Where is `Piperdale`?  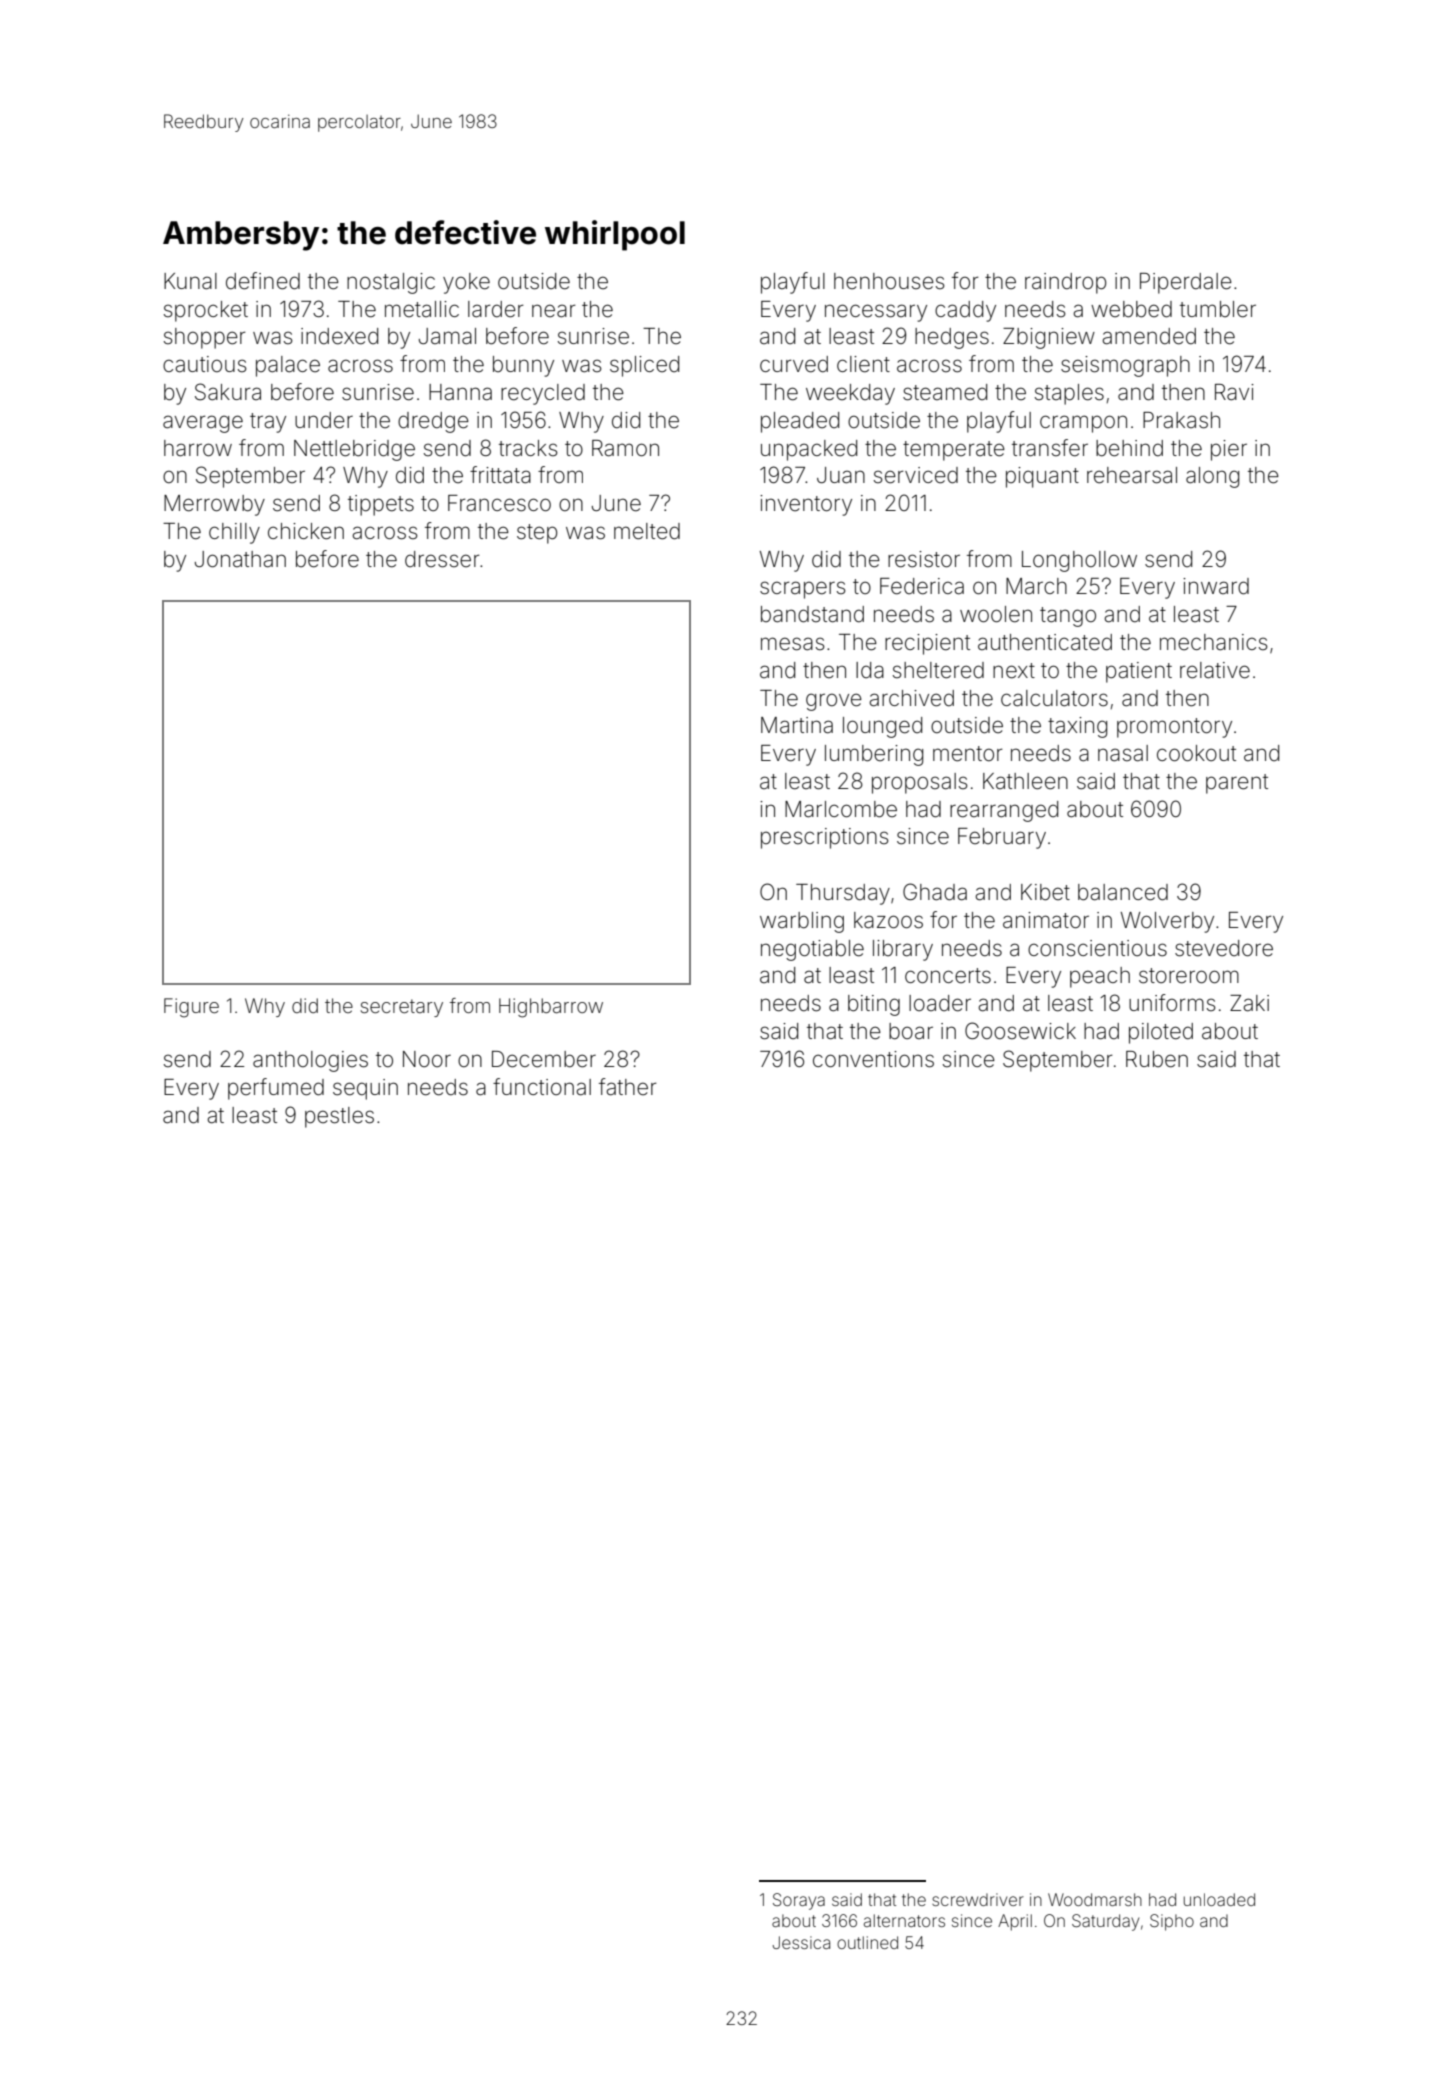
Piperdale is located at coordinates (1186, 283).
